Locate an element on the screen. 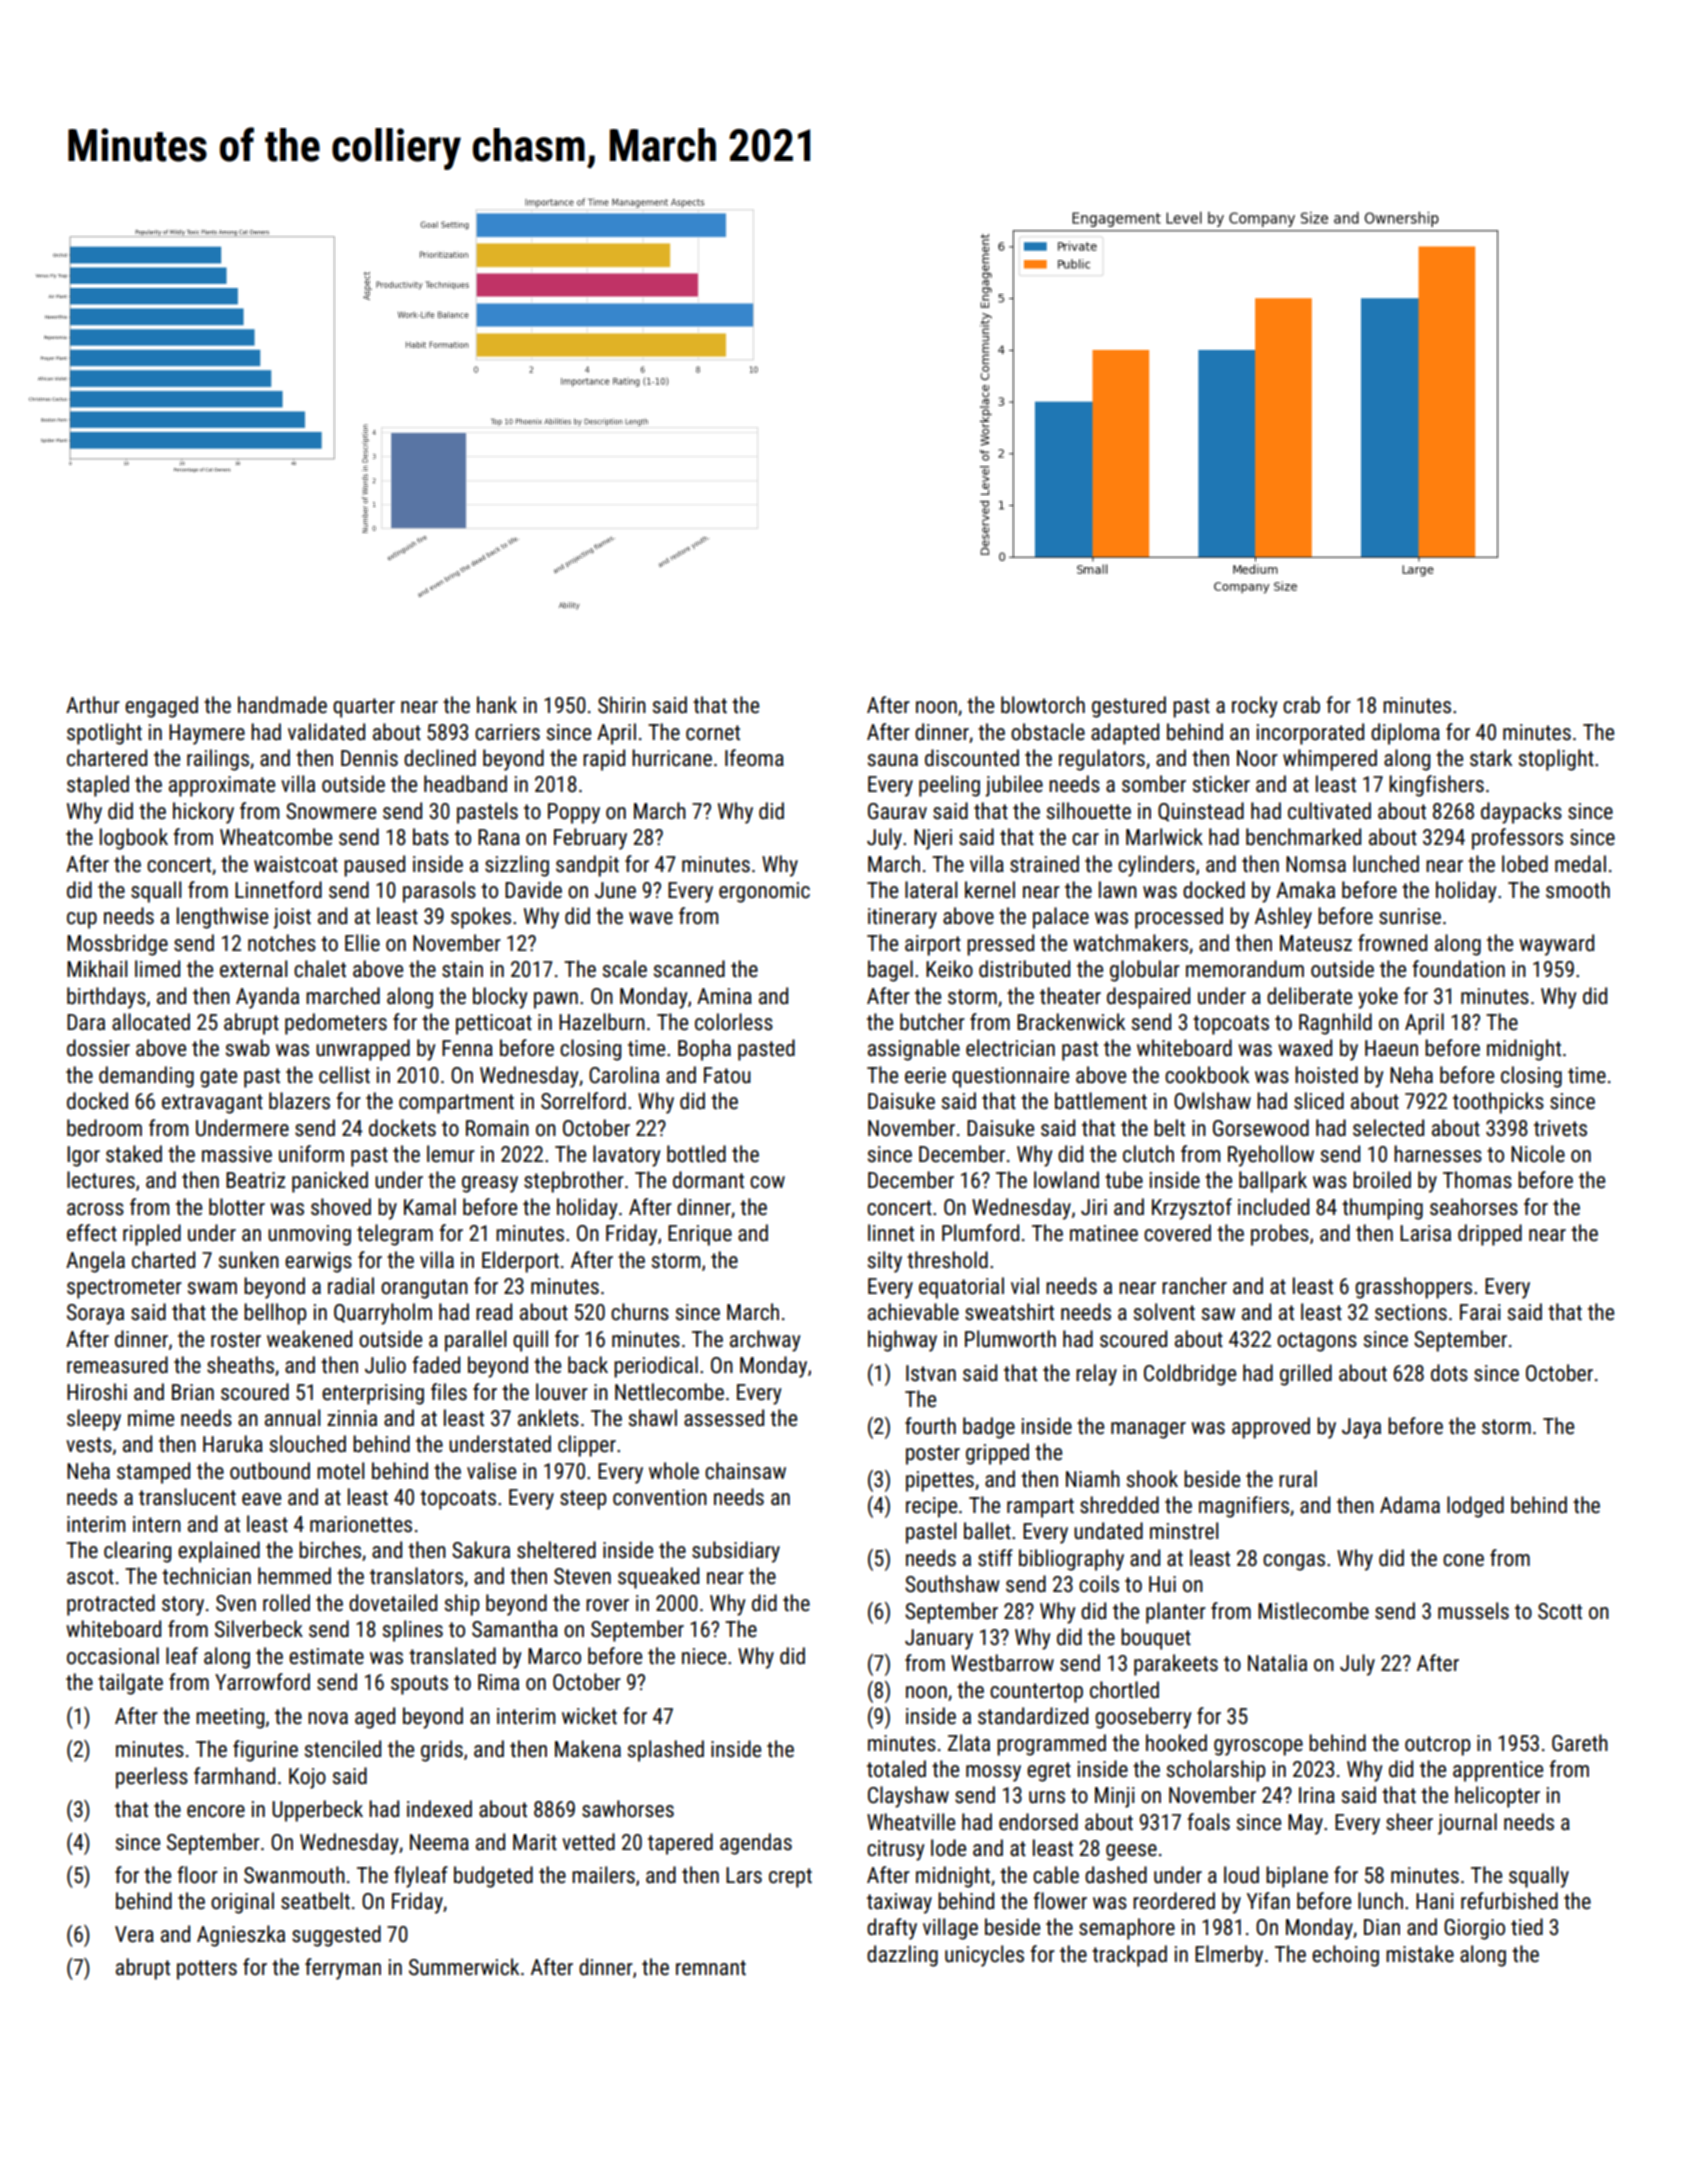 The width and height of the screenshot is (1683, 2178). rancher is located at coordinates (1194, 1286).
